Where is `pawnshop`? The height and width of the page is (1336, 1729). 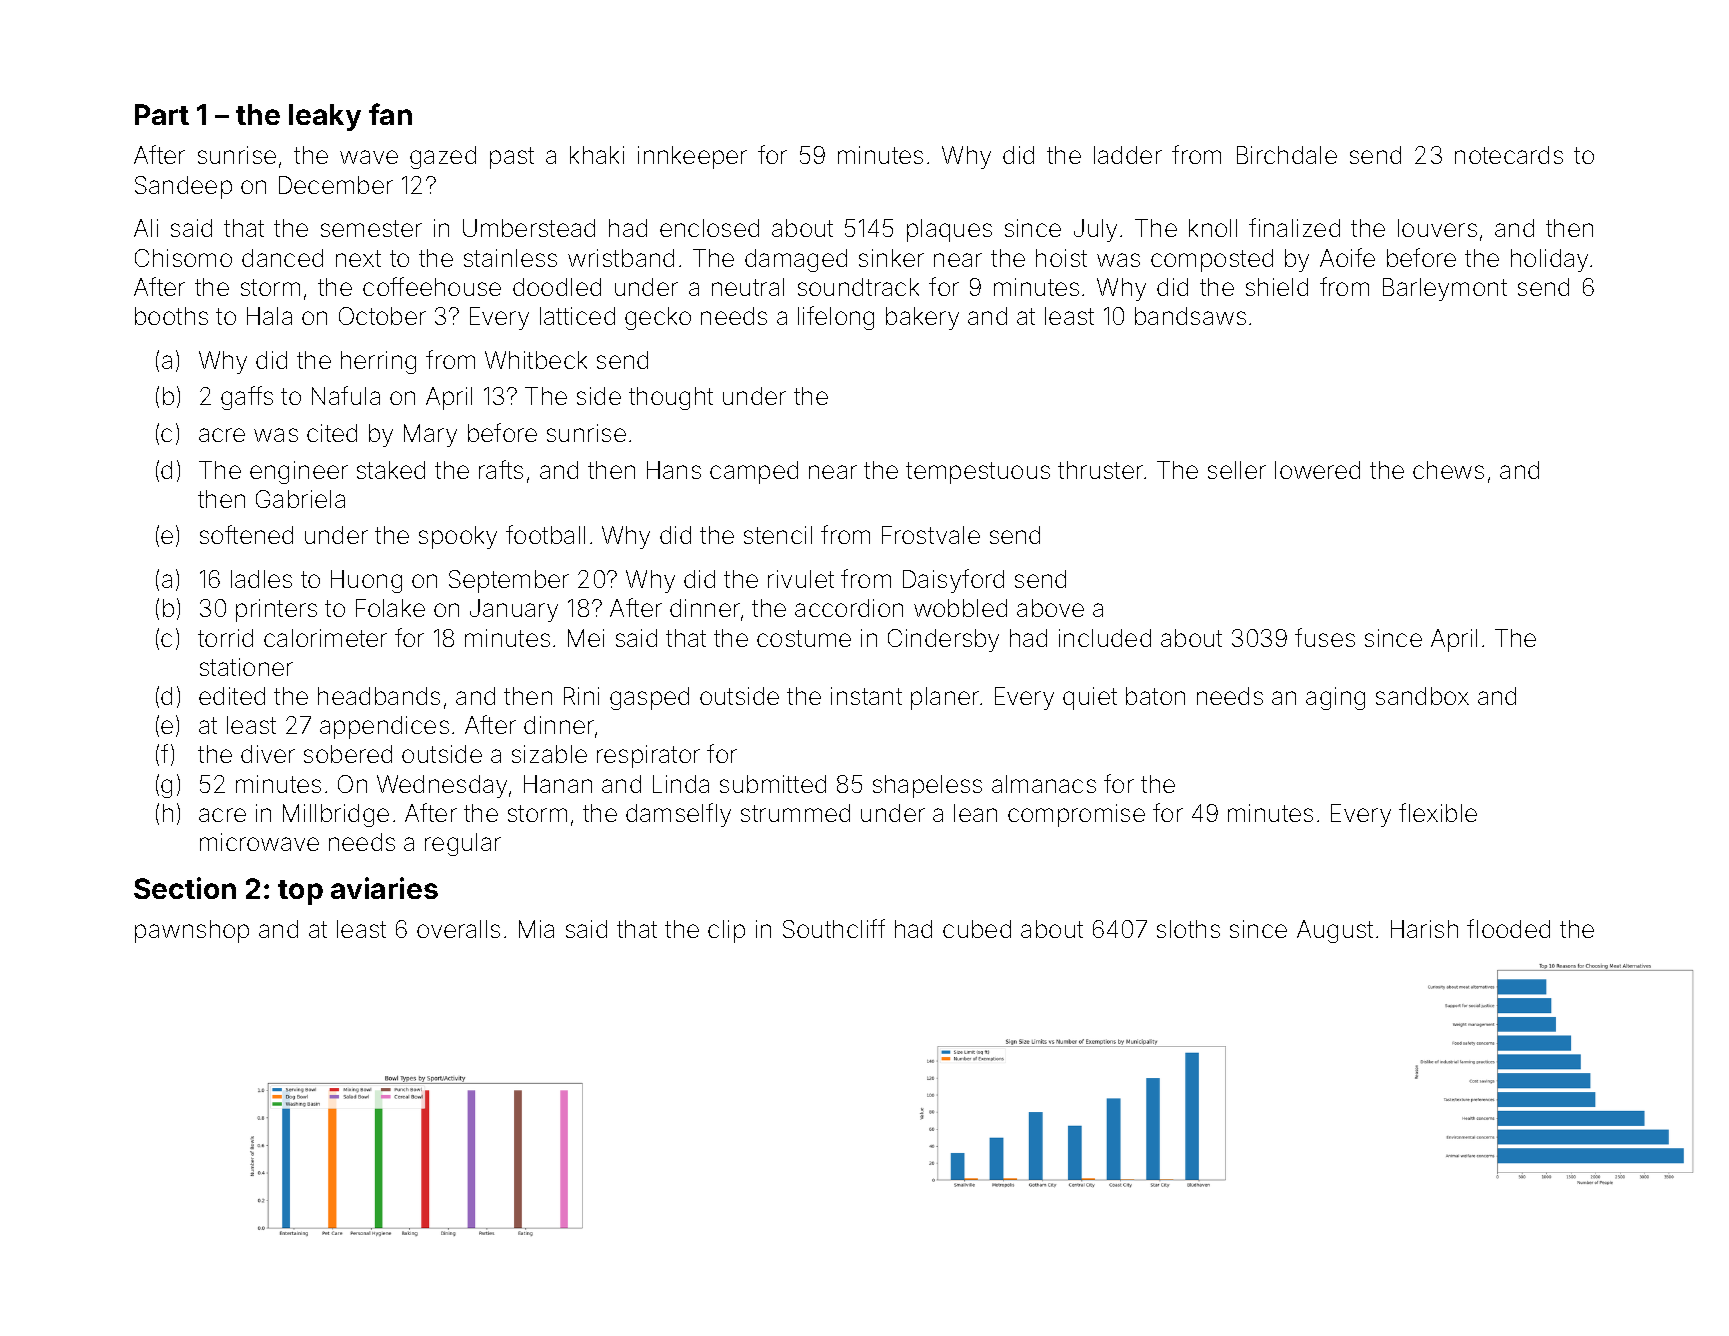 pawnshop is located at coordinates (192, 931).
